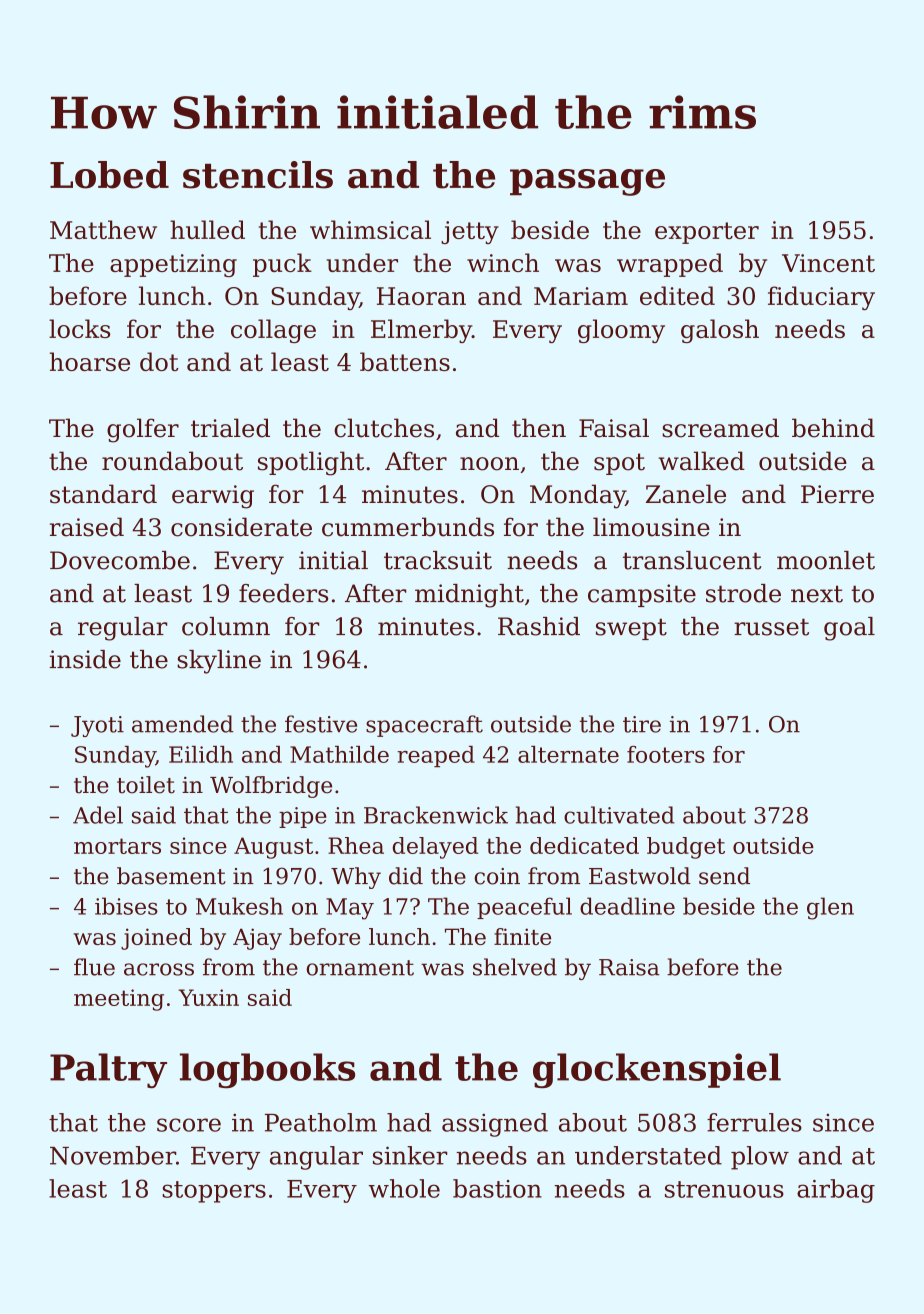 This image has height=1314, width=924. What do you see at coordinates (267, 1070) in the image?
I see `logbooks` at bounding box center [267, 1070].
